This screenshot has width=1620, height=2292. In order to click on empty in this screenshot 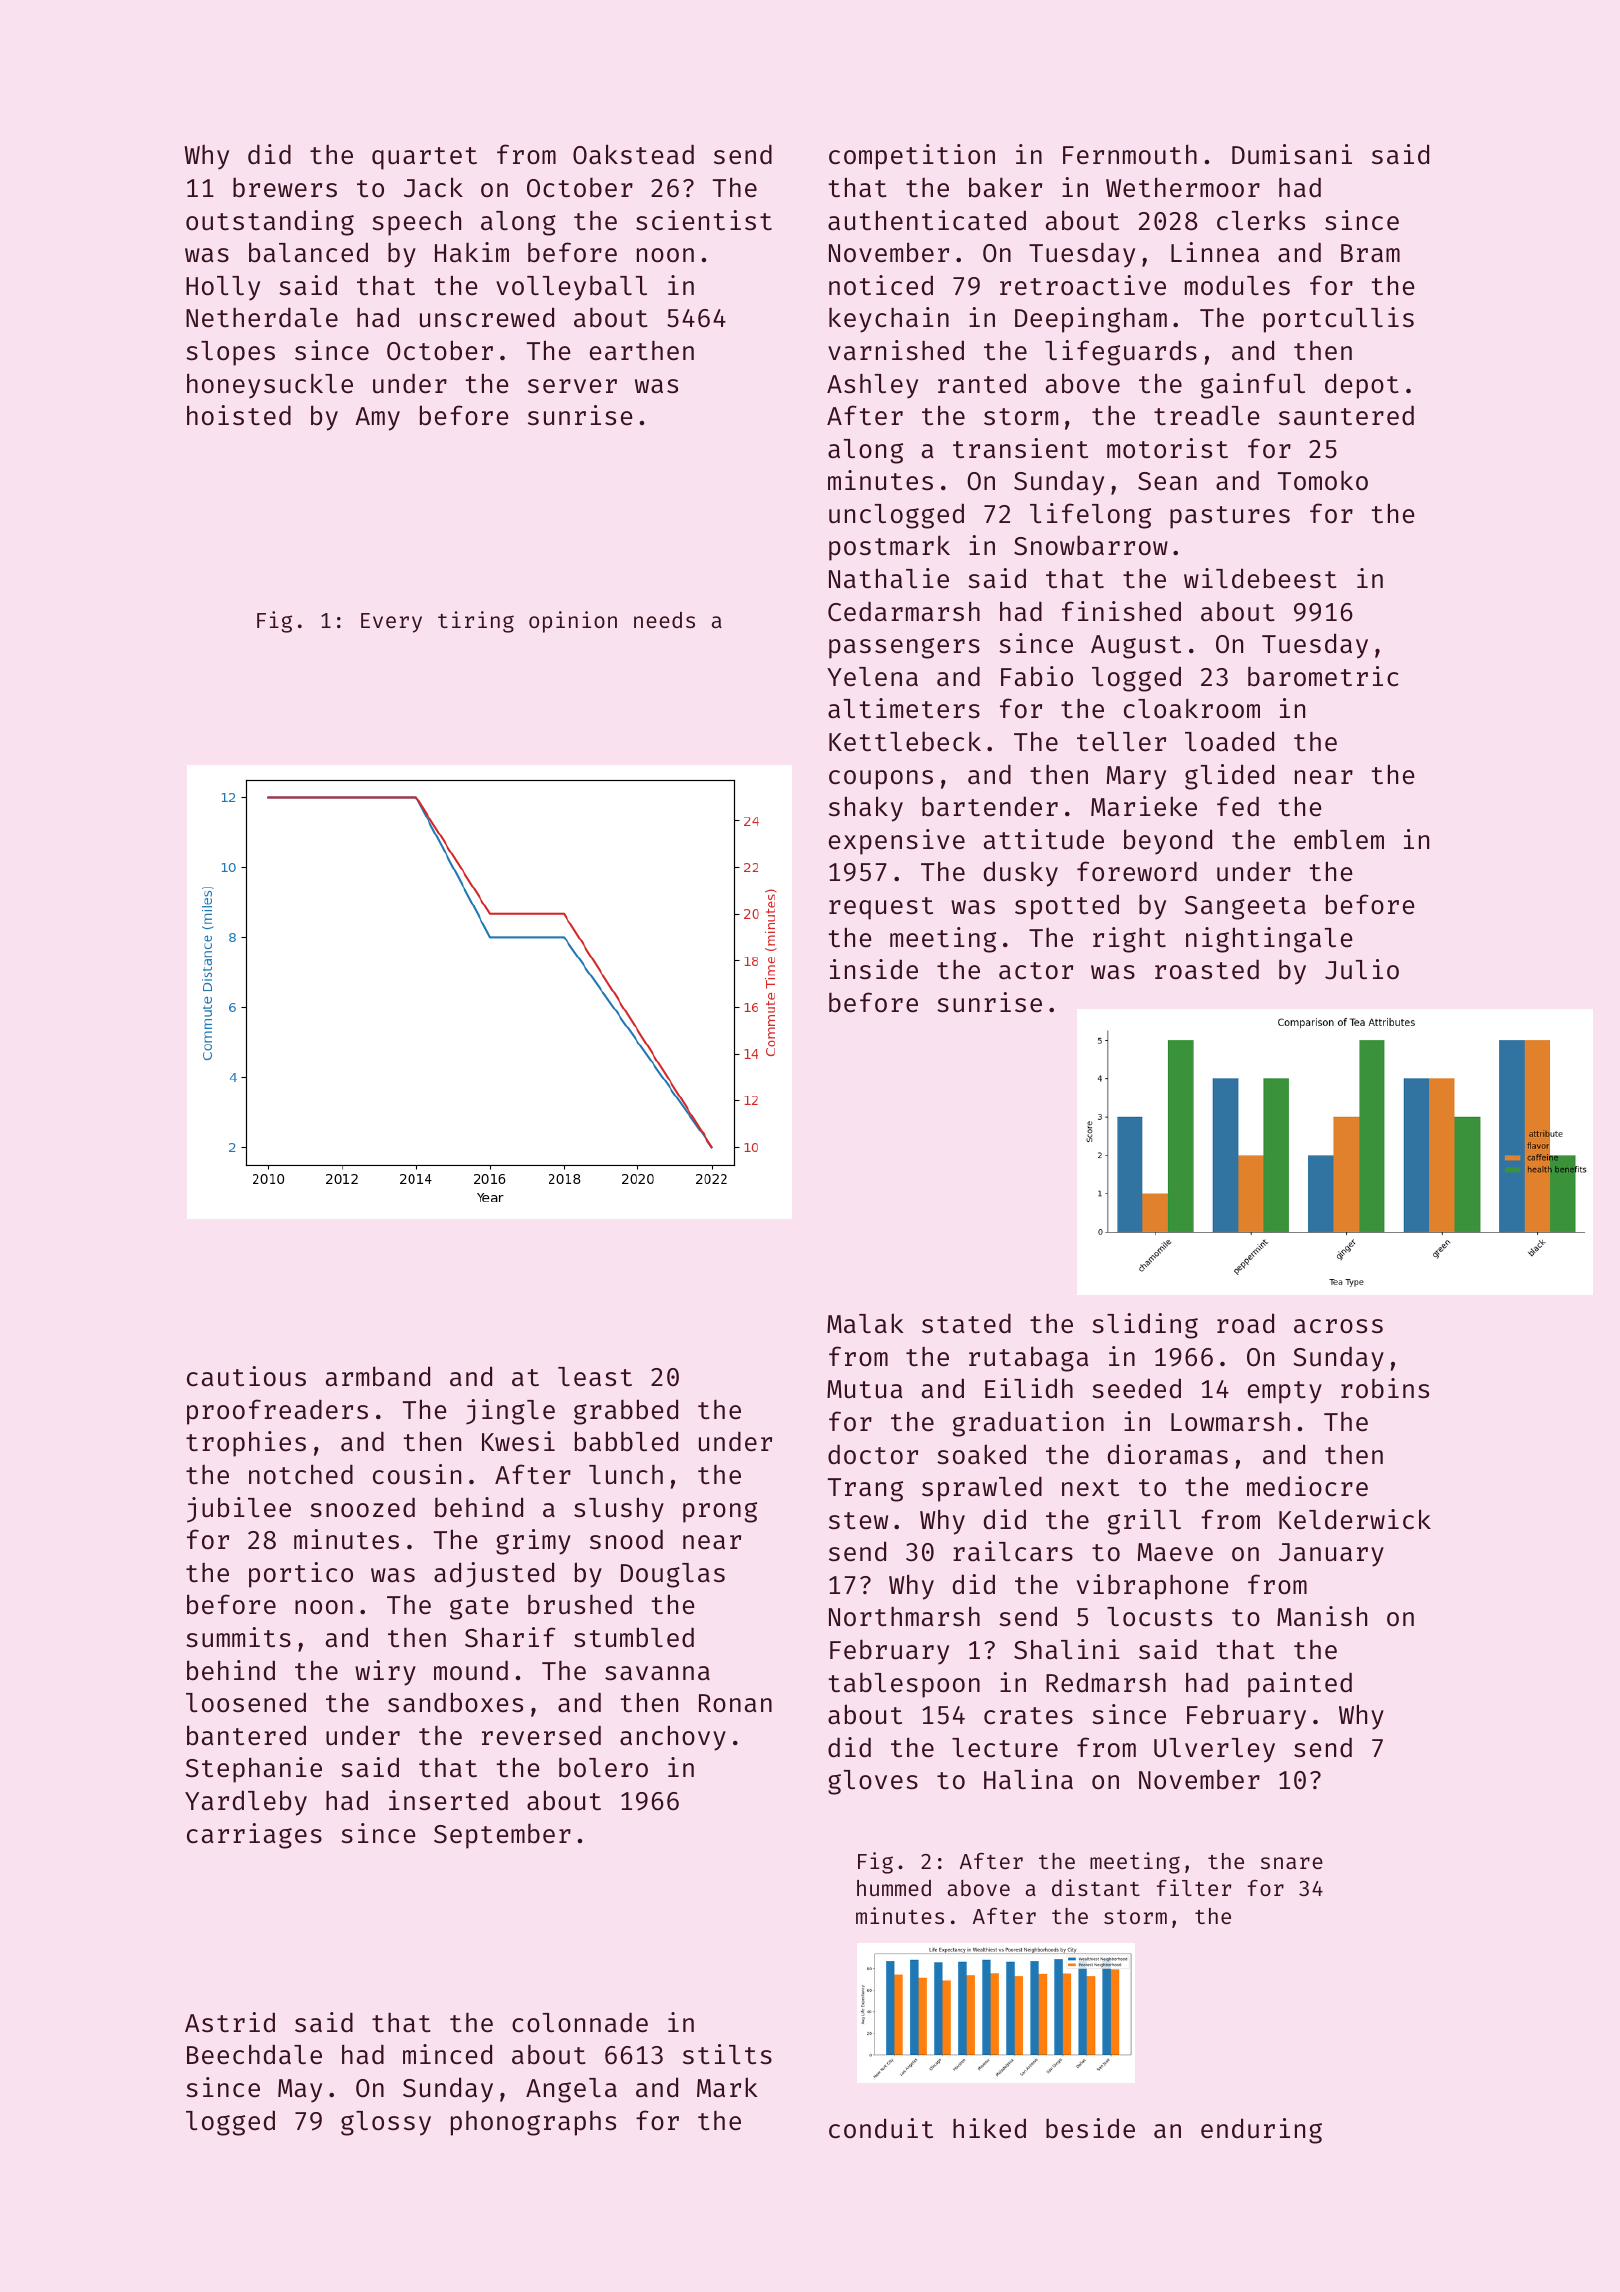, I will do `click(1285, 1392)`.
